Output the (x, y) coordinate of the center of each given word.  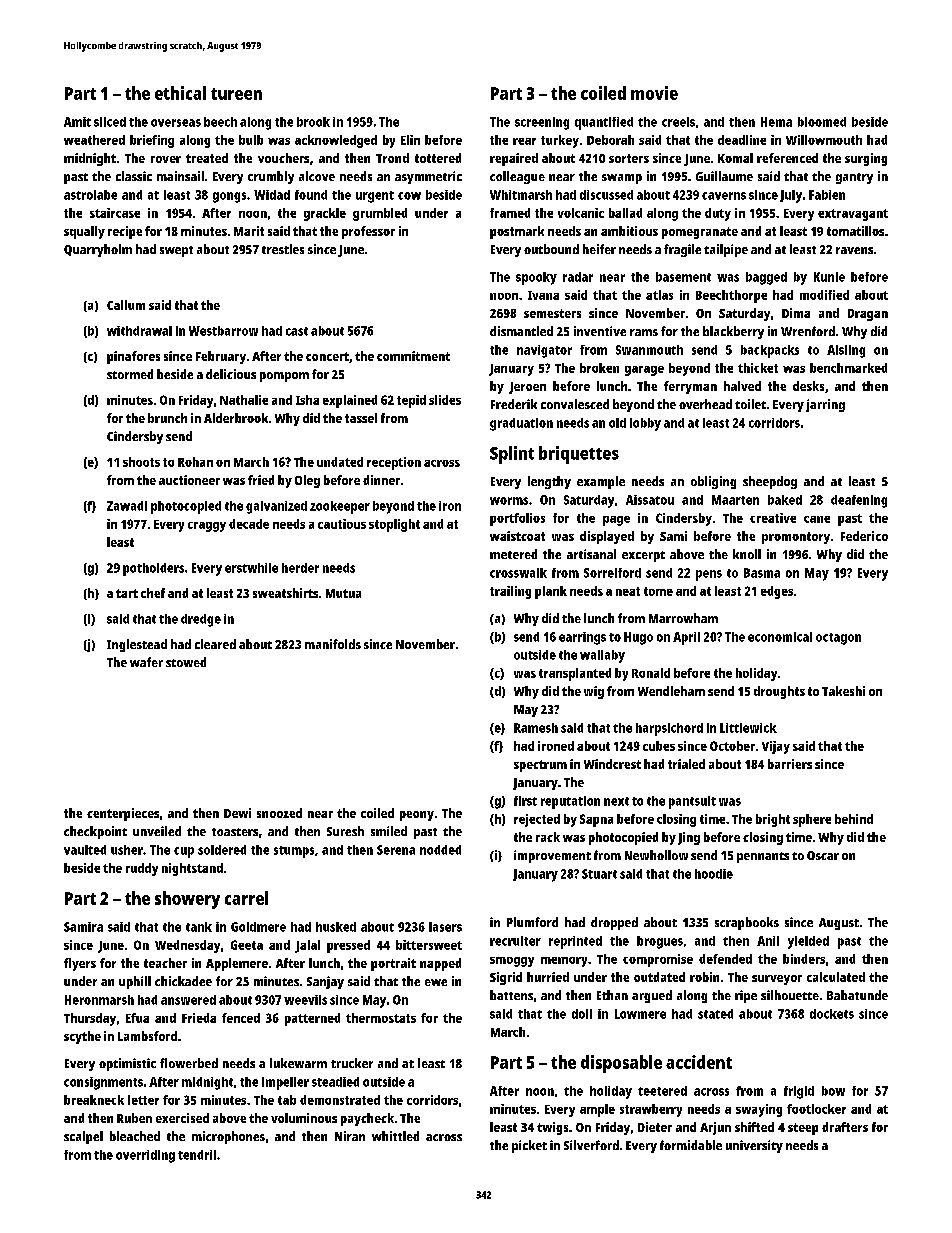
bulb (251, 140)
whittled (395, 1136)
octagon (838, 639)
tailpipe (726, 250)
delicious (231, 374)
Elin (410, 140)
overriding (145, 1156)
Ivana (543, 295)
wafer (146, 662)
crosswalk (518, 573)
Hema (776, 122)
